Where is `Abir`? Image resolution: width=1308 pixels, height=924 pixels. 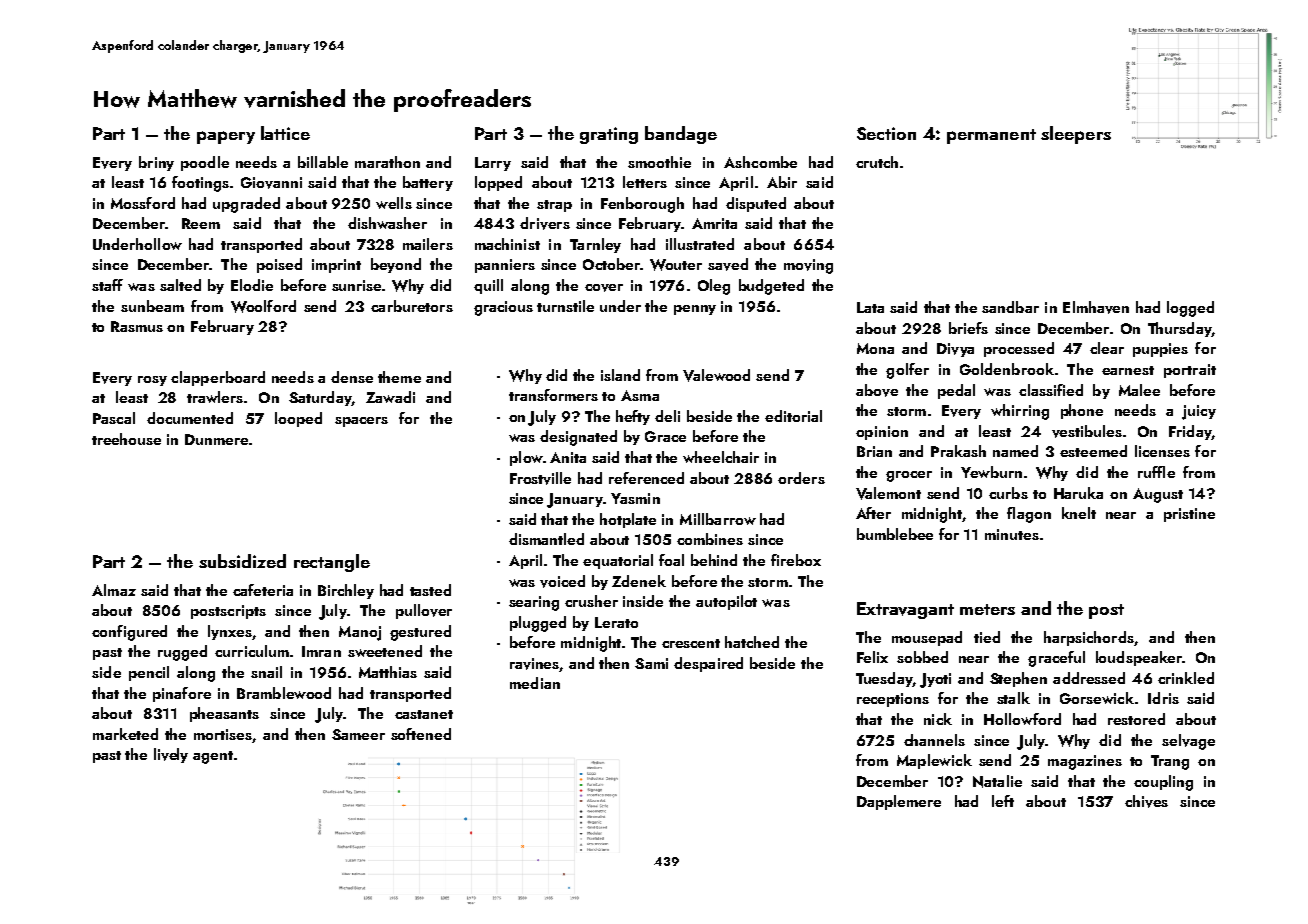
Abir is located at coordinates (782, 182).
